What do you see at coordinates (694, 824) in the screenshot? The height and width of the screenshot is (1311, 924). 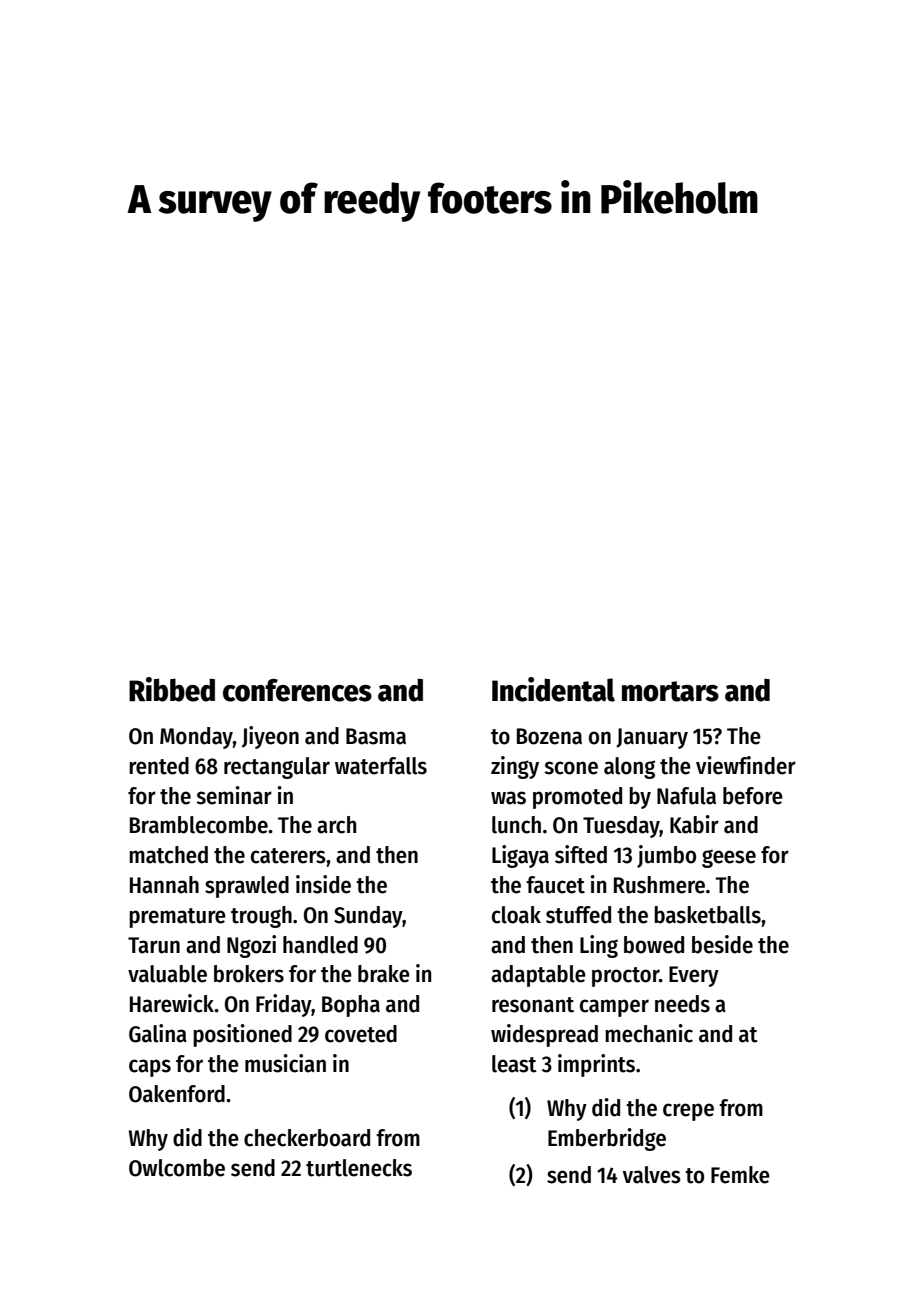 I see `Kabir` at bounding box center [694, 824].
